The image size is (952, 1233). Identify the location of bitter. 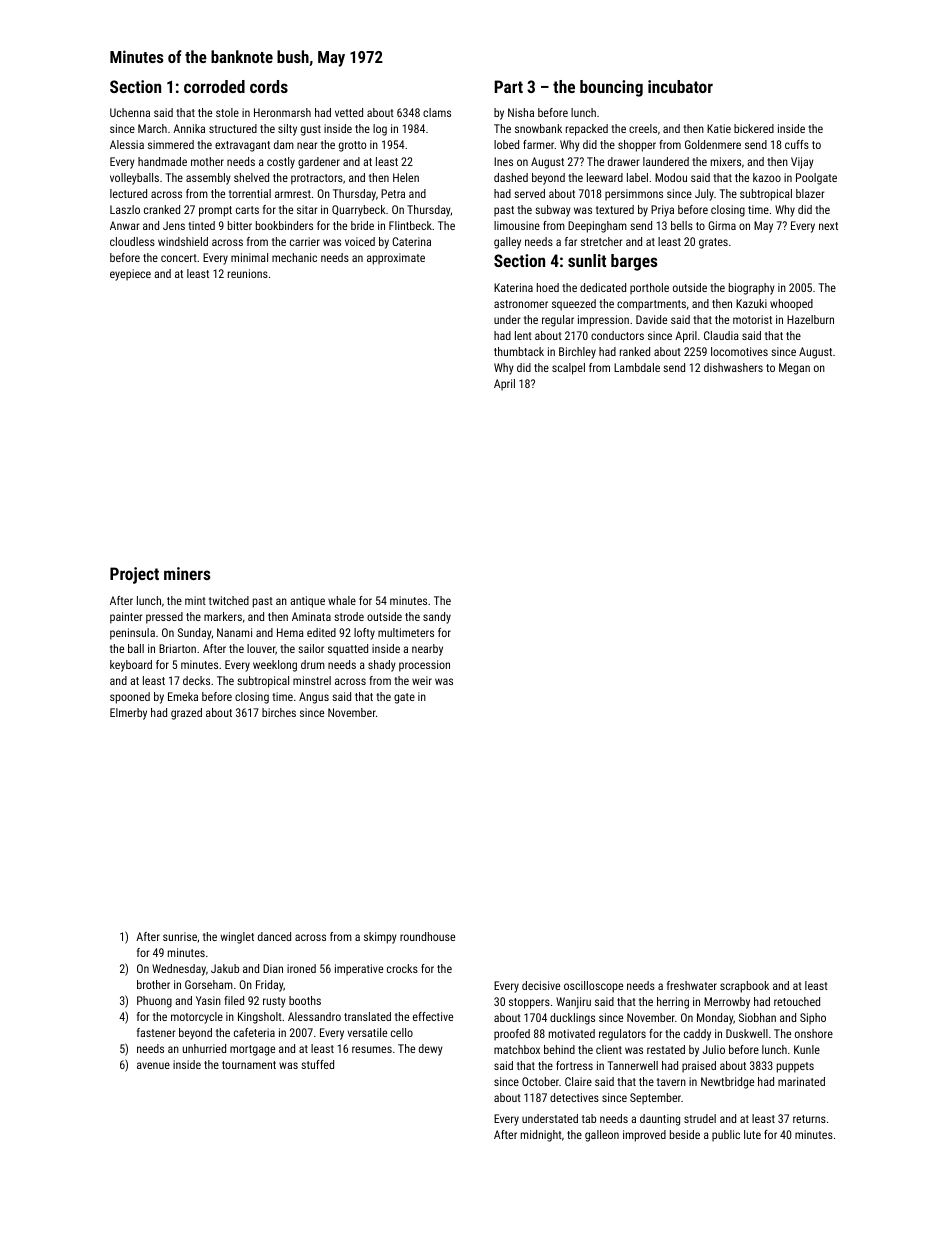
(240, 225).
